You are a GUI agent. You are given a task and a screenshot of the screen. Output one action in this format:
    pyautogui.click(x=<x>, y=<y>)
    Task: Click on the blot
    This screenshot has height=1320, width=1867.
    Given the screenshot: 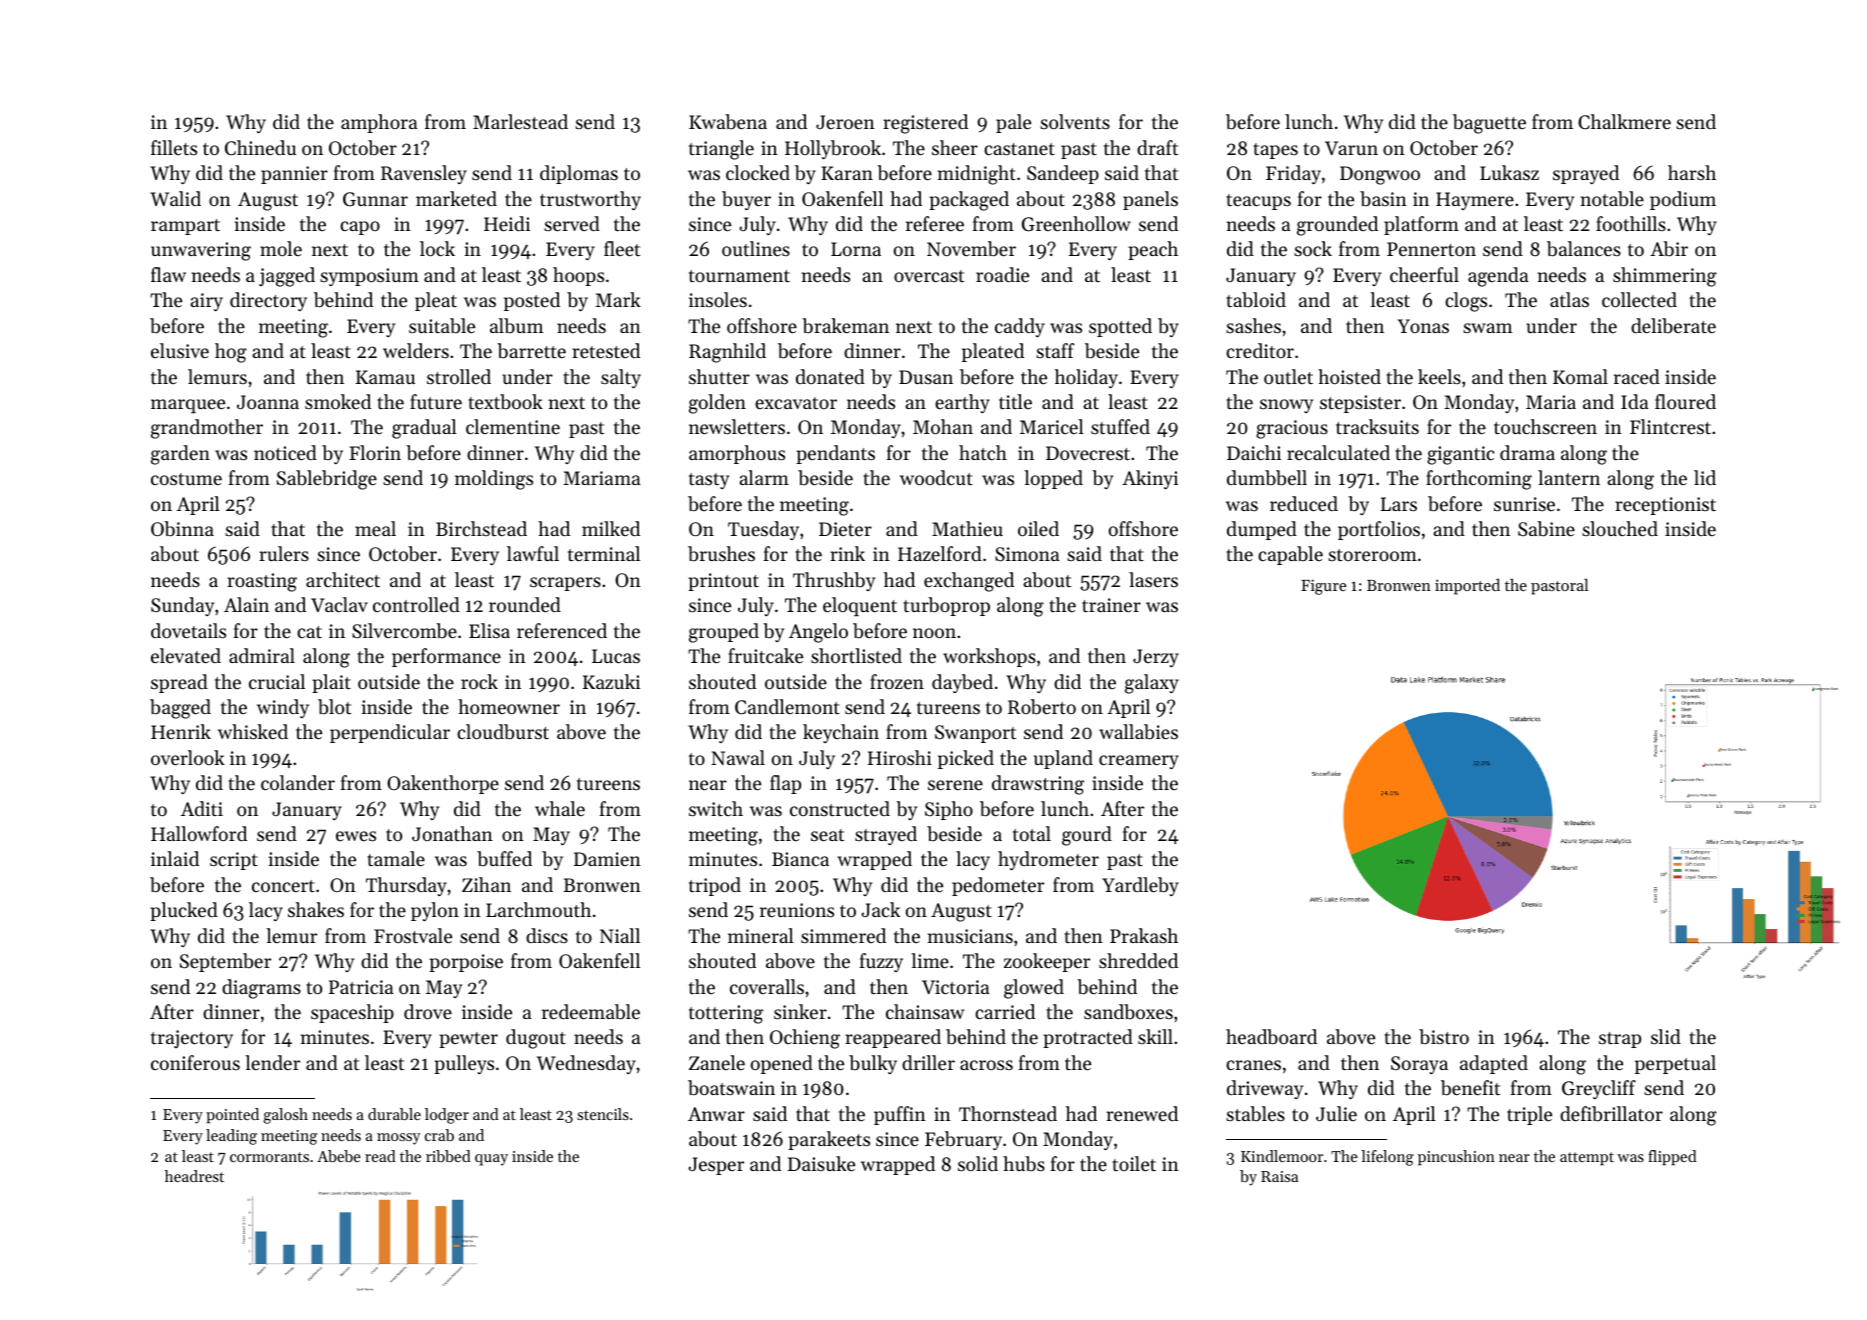 What is the action you would take?
    pyautogui.click(x=334, y=707)
